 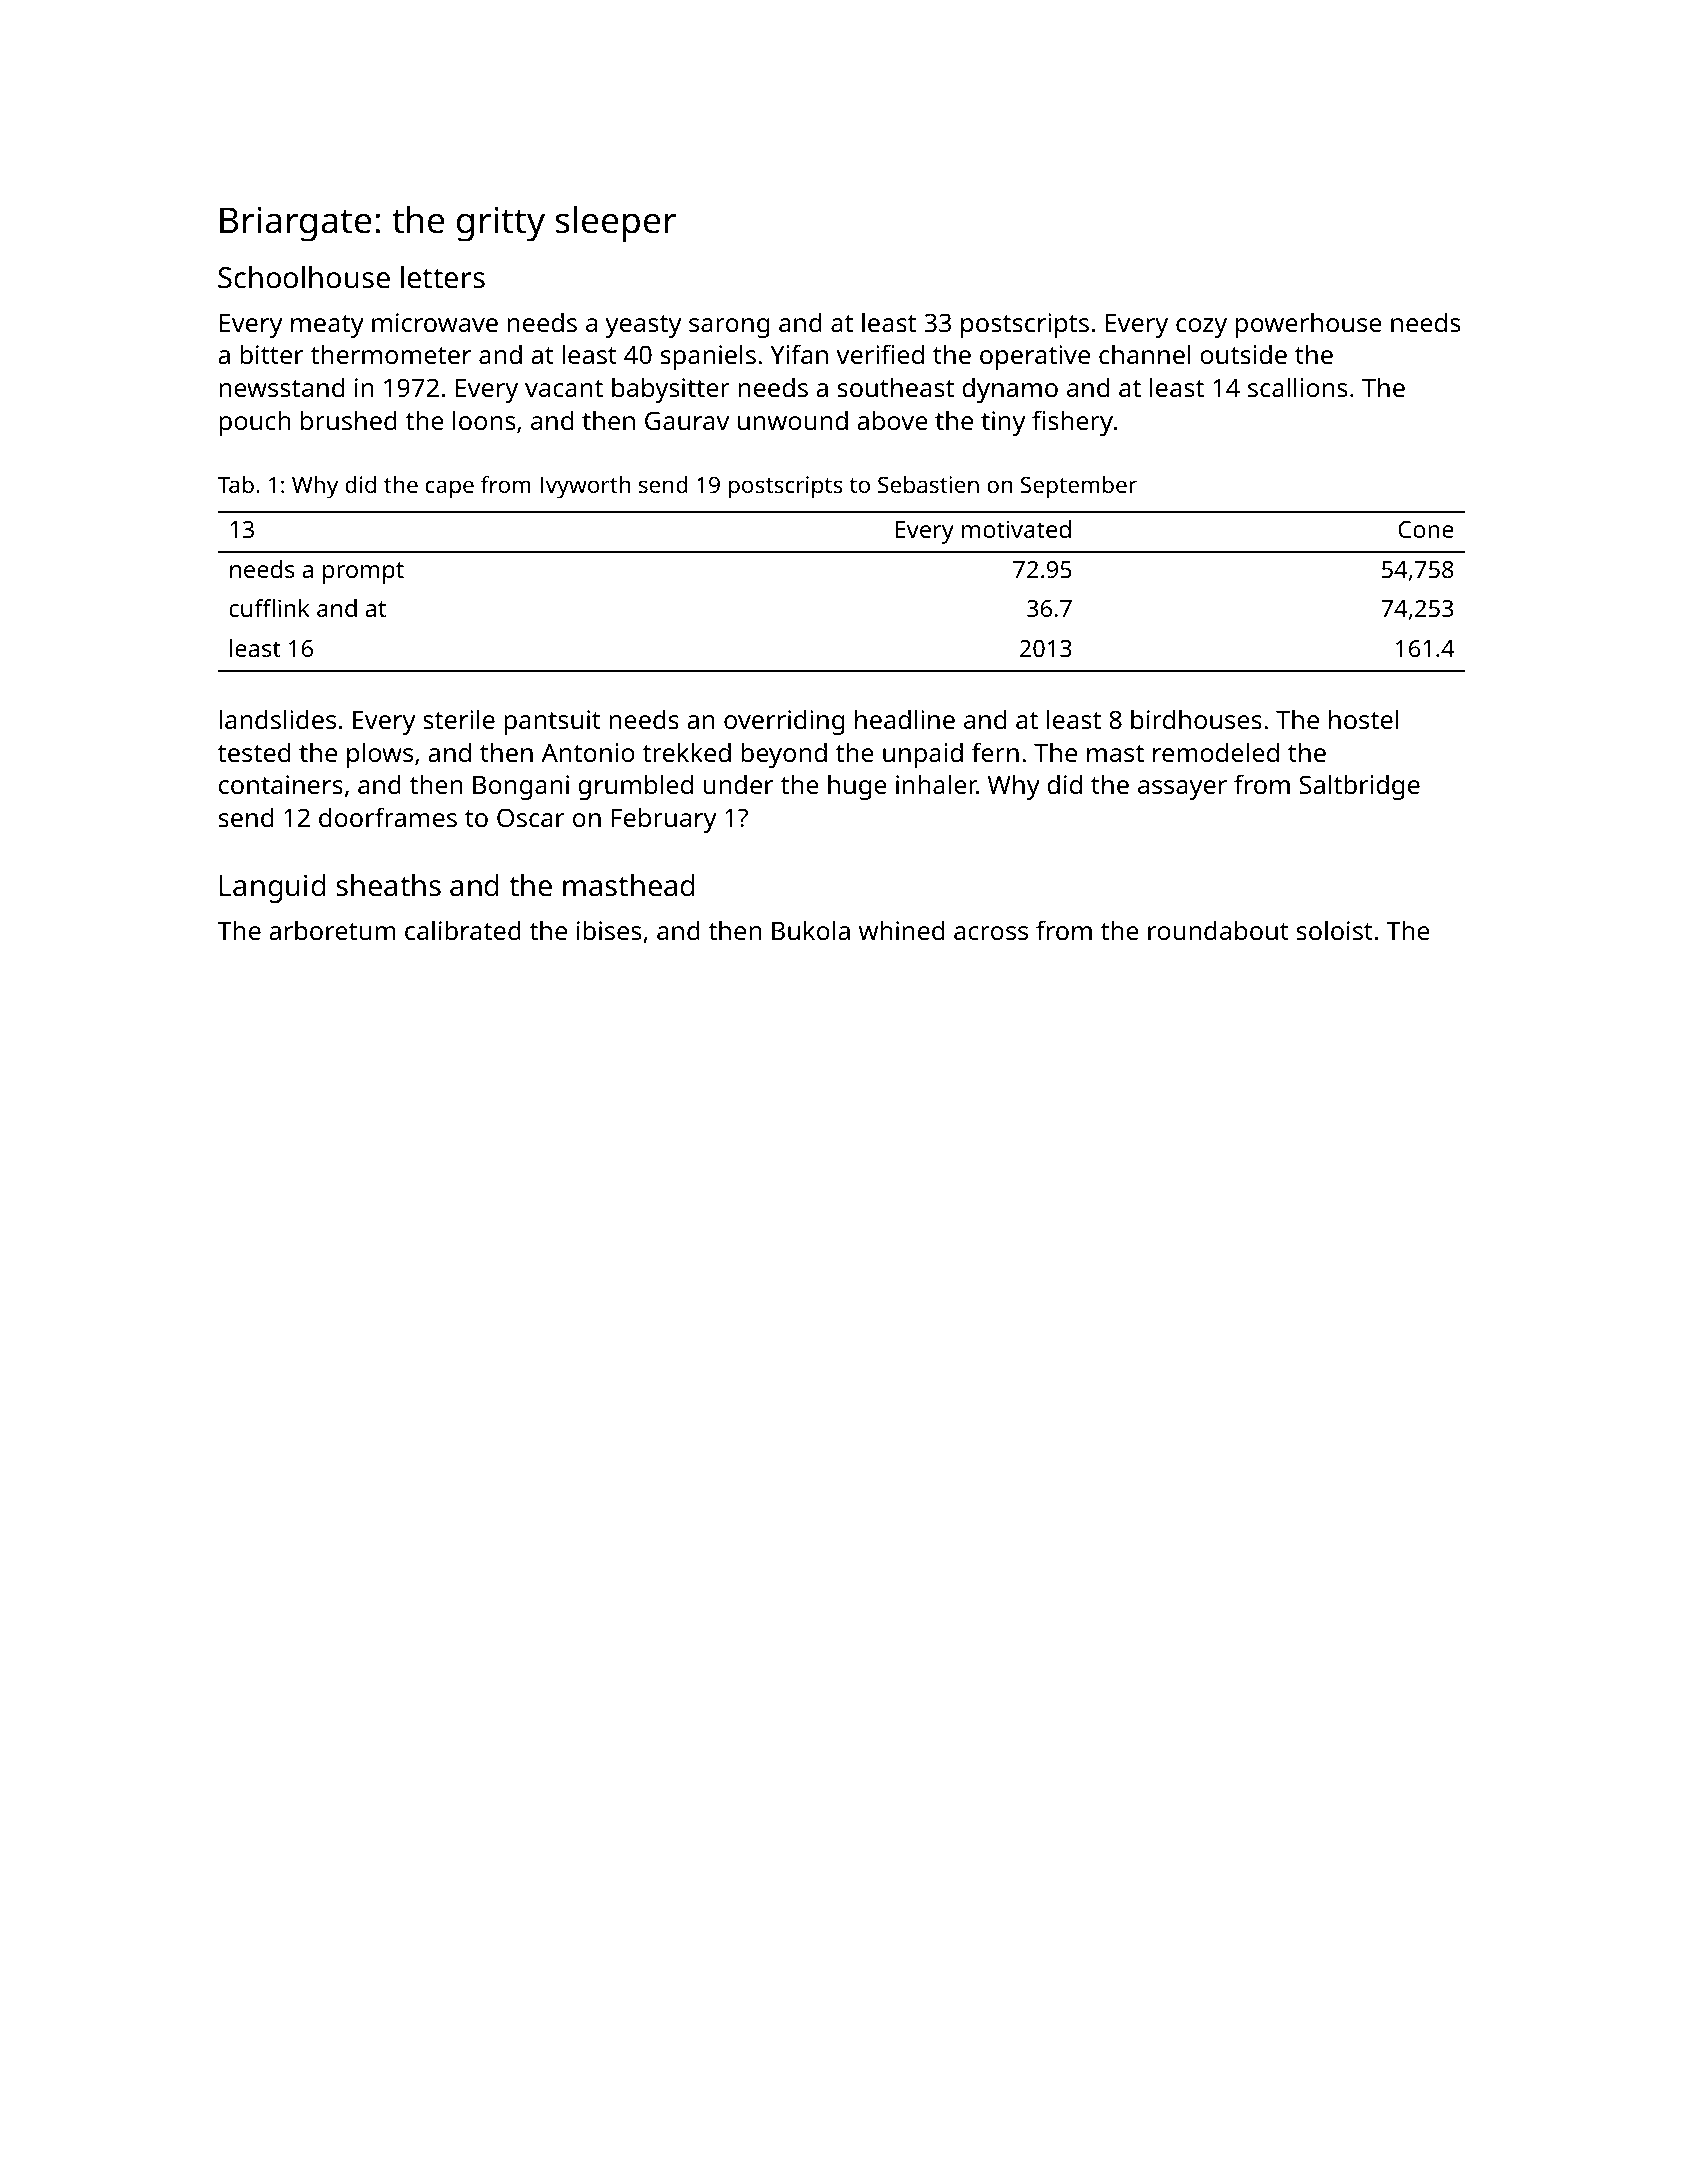 What do you see at coordinates (1016, 529) in the screenshot?
I see `motivated` at bounding box center [1016, 529].
